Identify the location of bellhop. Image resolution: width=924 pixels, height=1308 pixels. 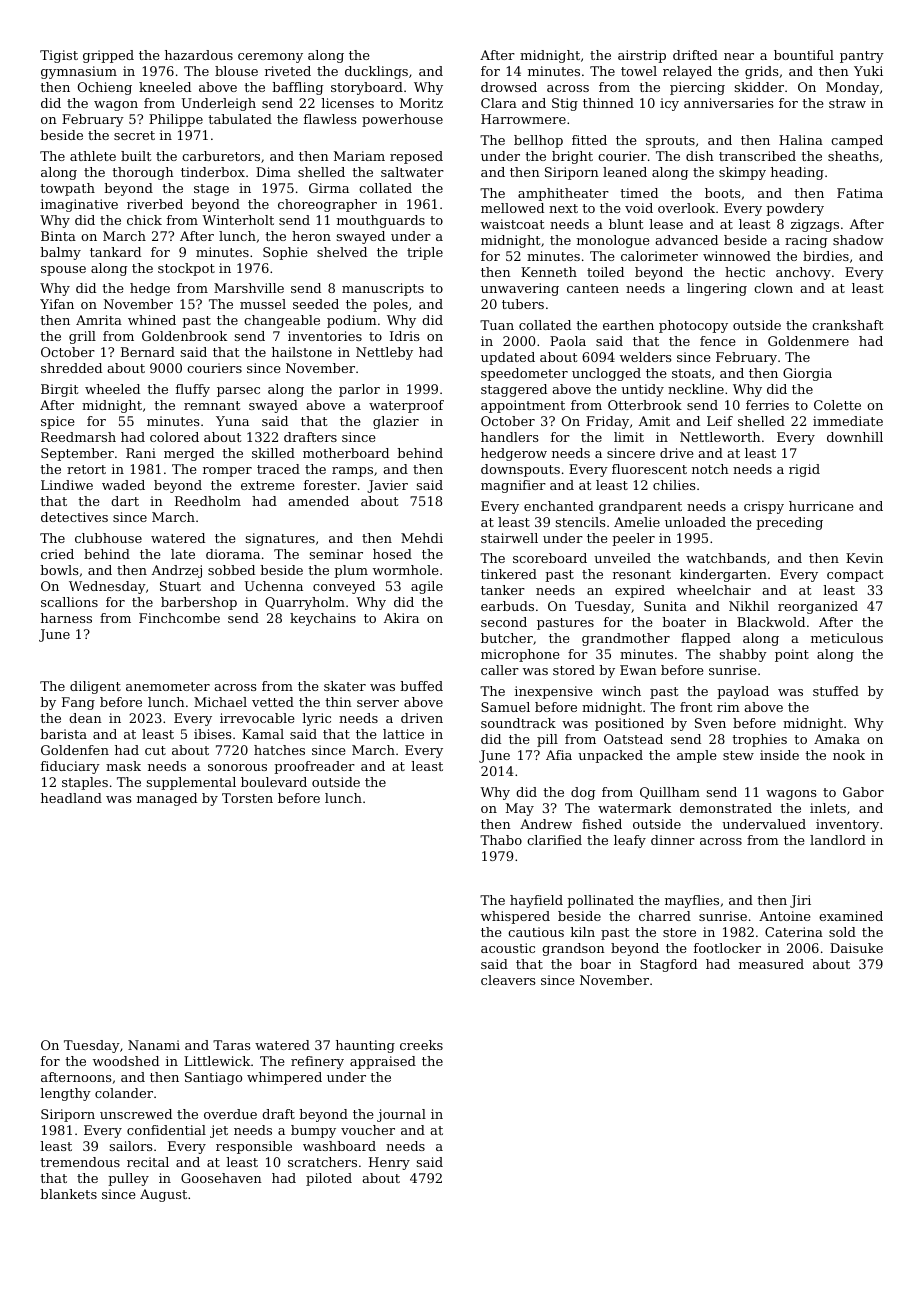
(538, 141).
